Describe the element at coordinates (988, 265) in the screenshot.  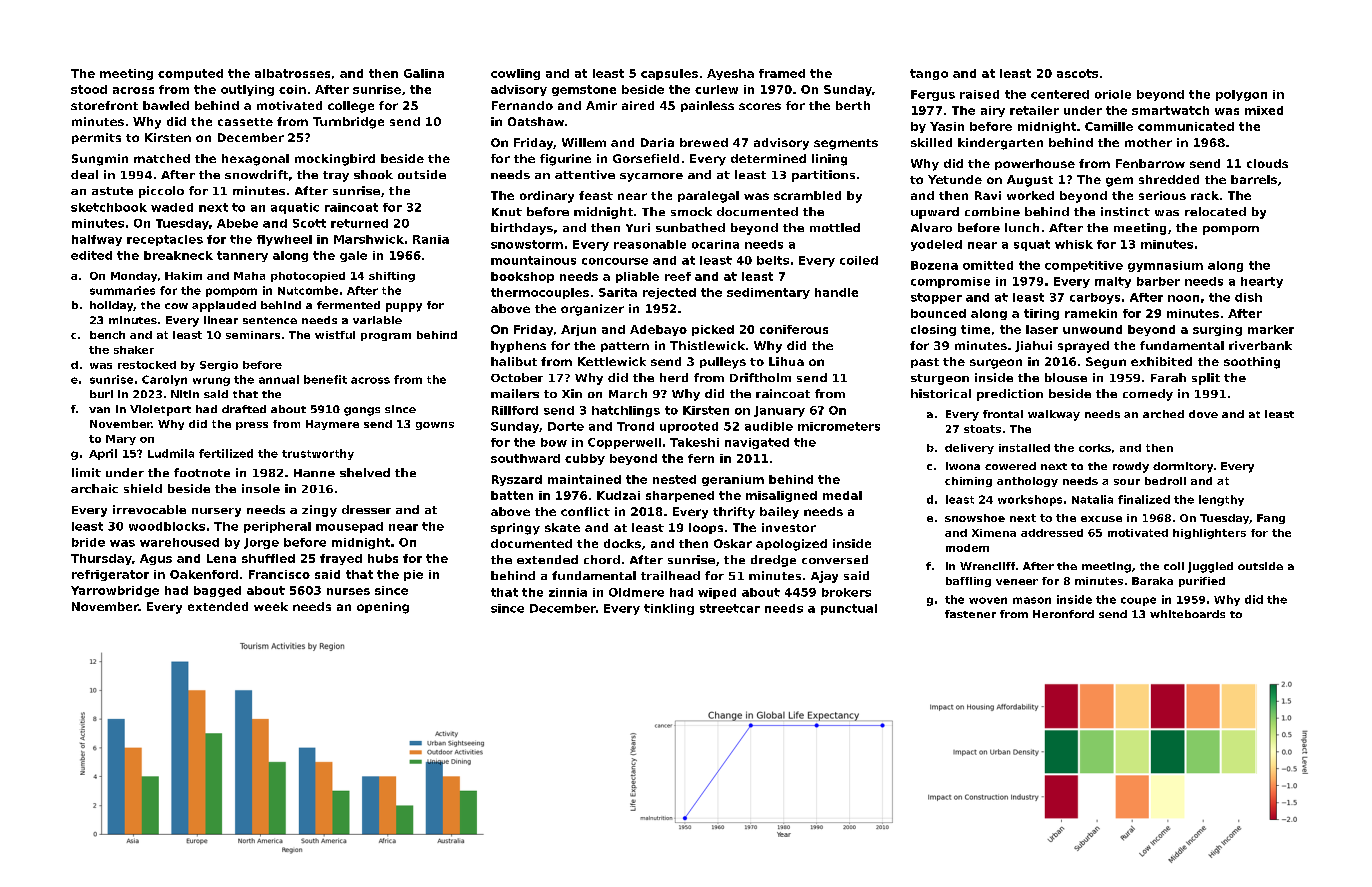
I see `omitted` at that location.
